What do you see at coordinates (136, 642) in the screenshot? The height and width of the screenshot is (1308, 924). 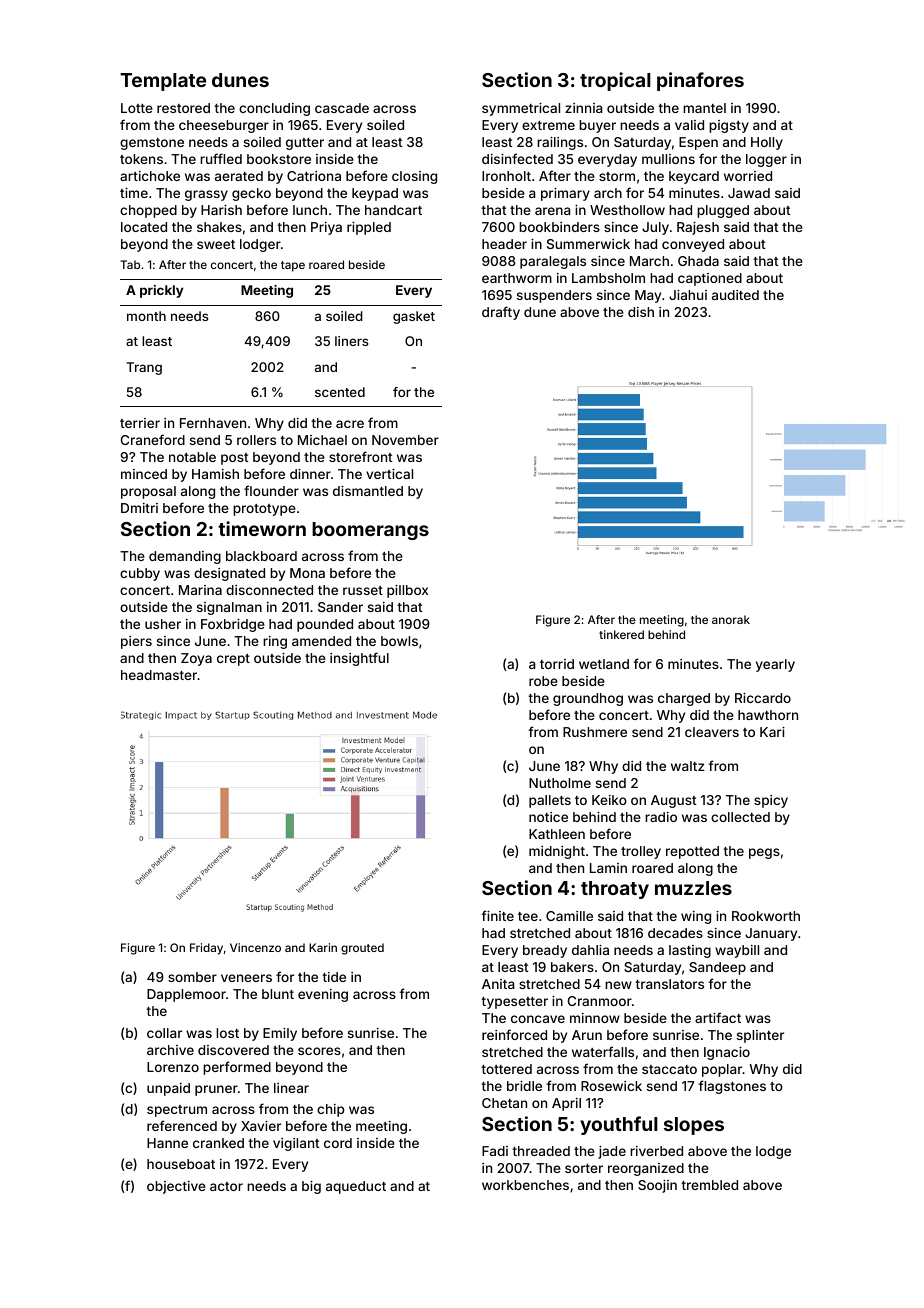 I see `piers` at bounding box center [136, 642].
